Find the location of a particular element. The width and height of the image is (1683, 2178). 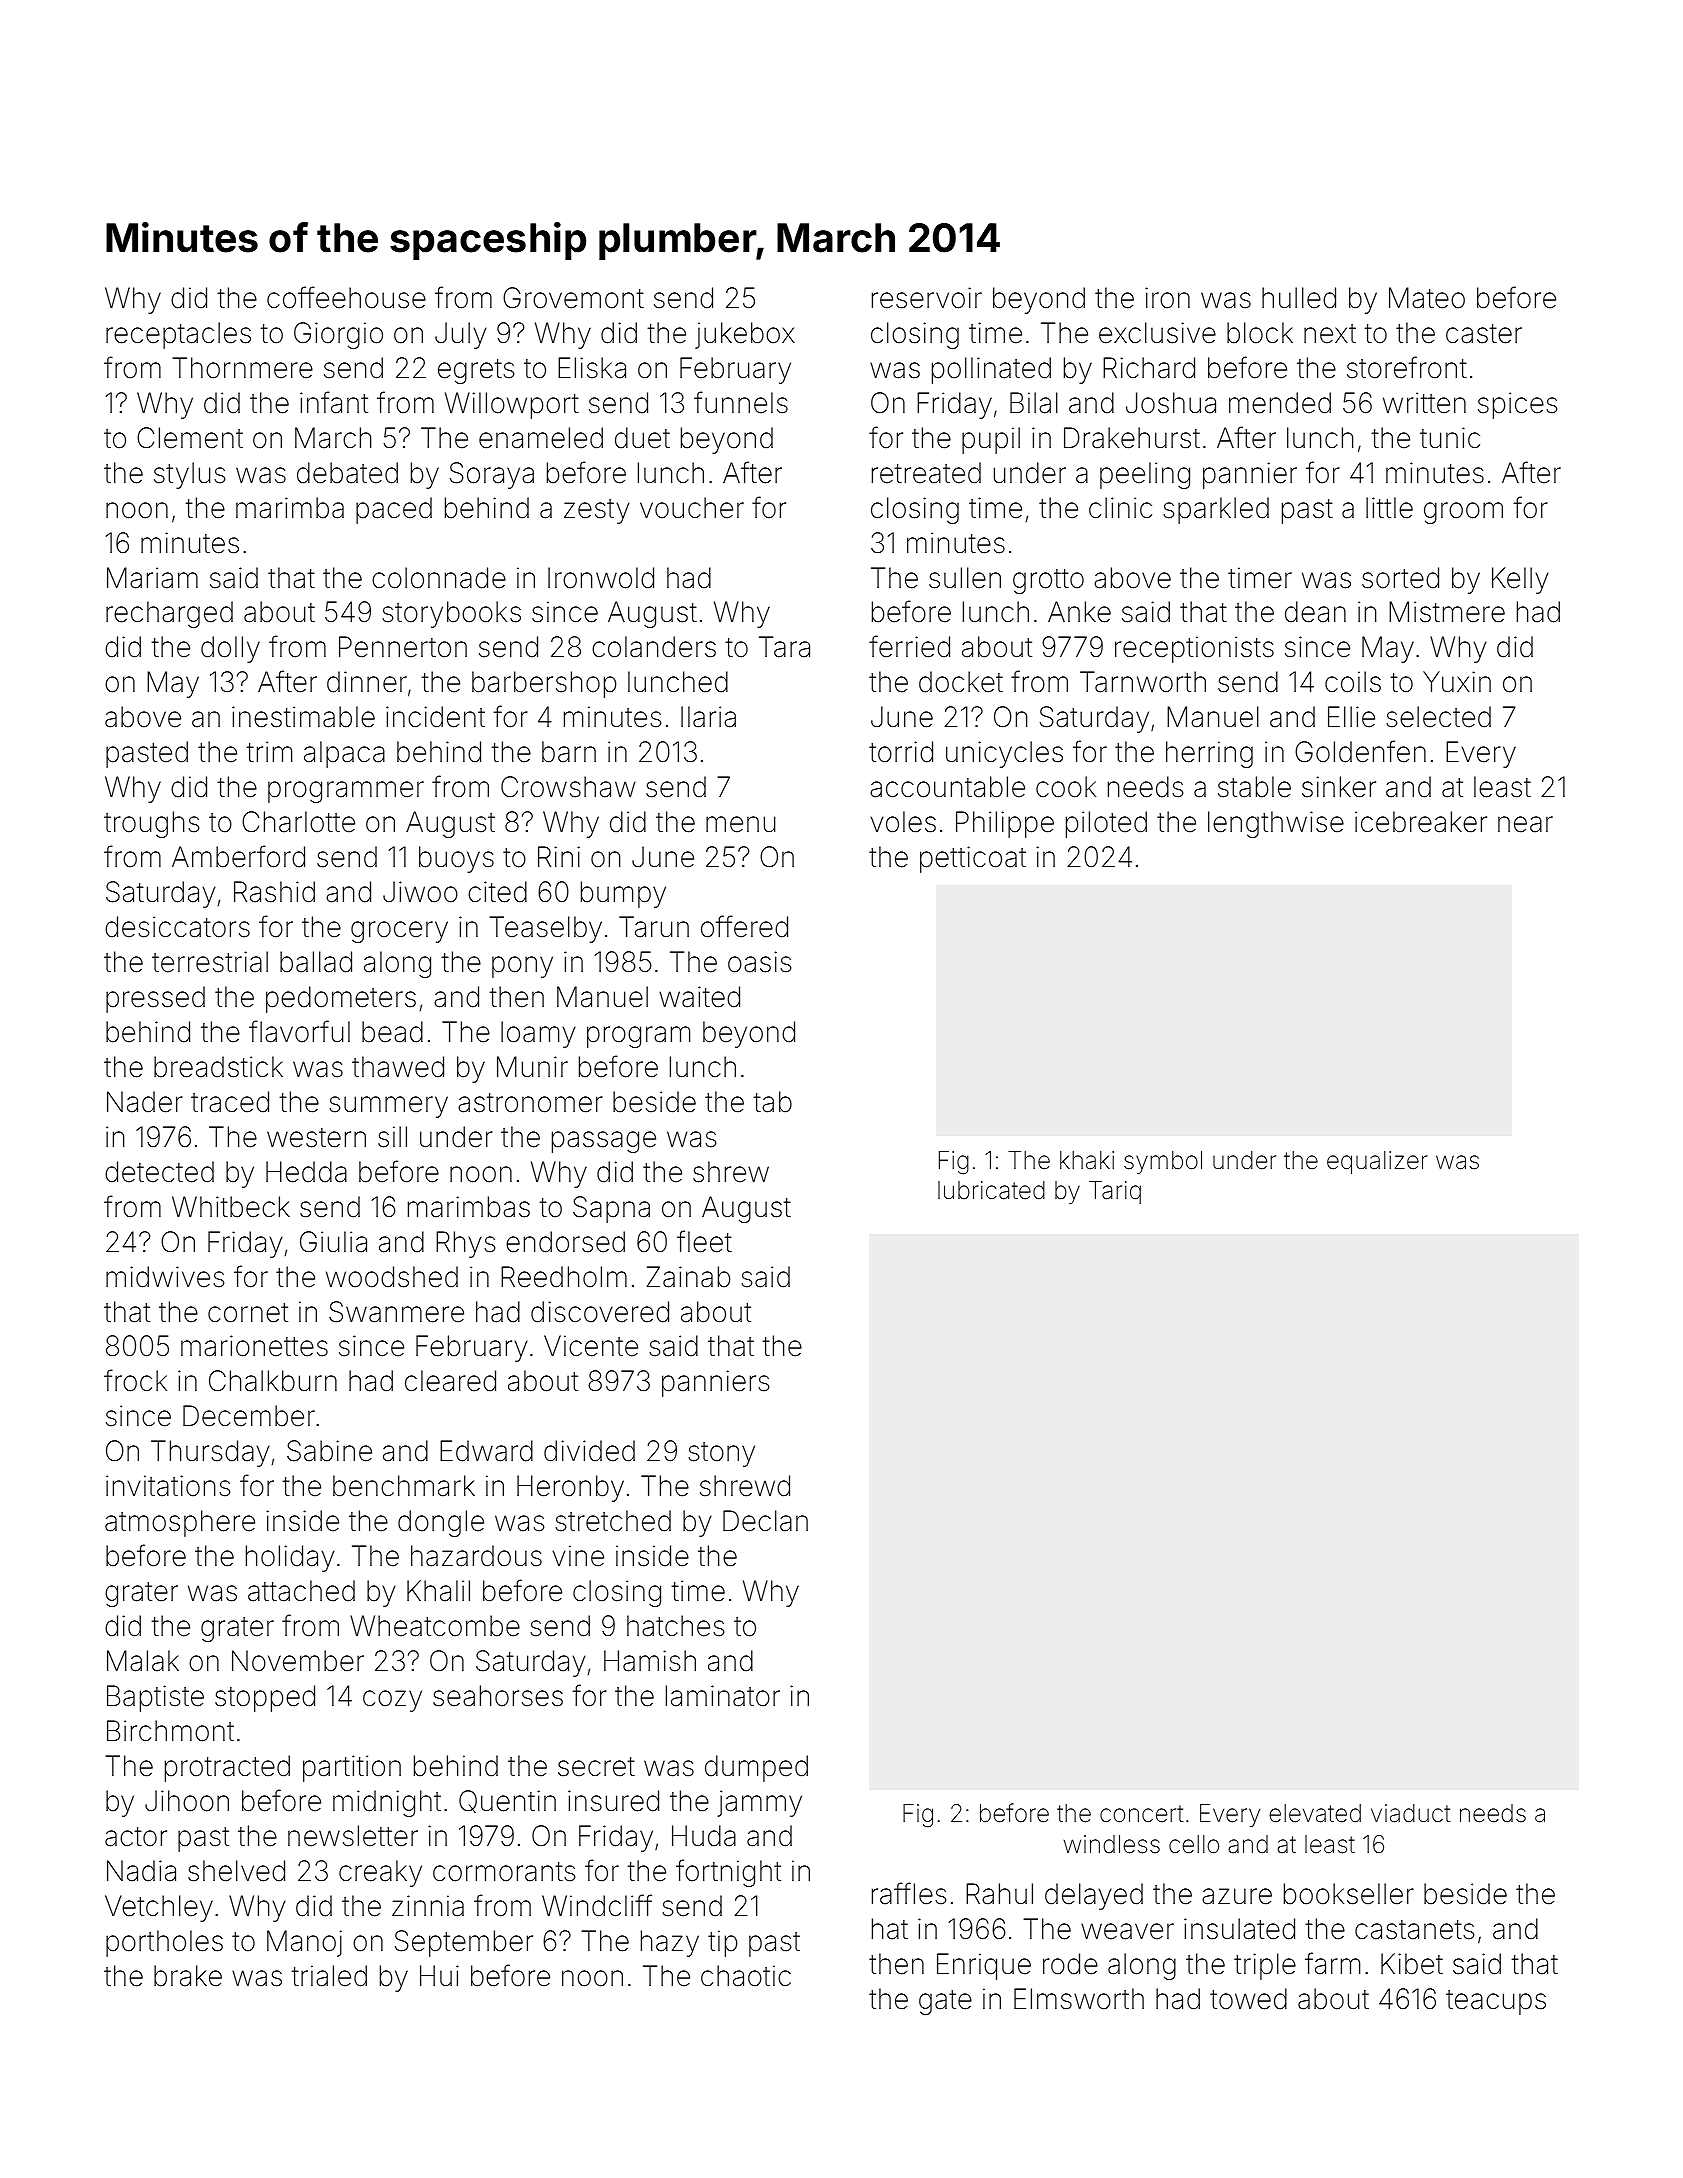

reservoir is located at coordinates (927, 298).
